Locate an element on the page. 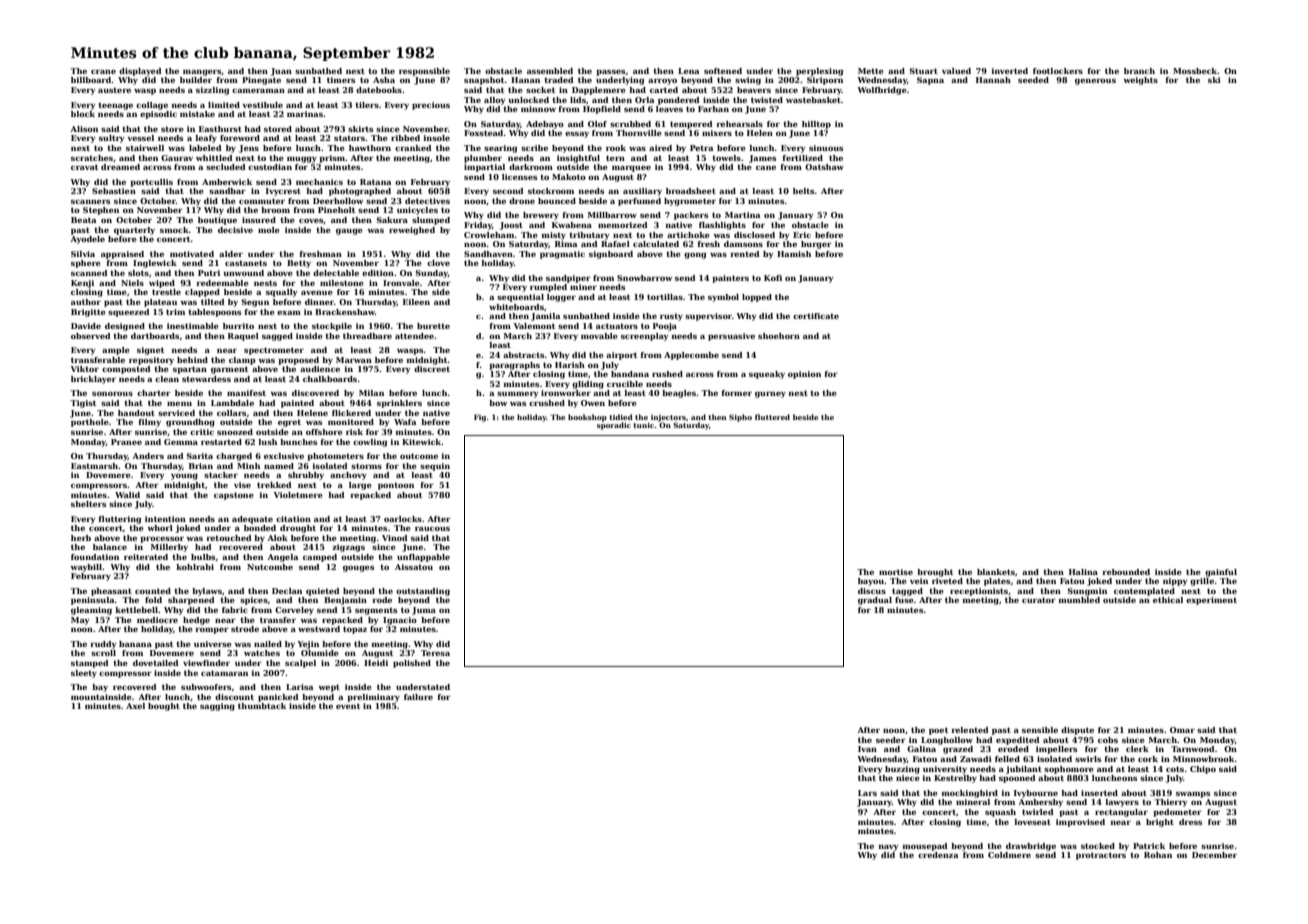 Image resolution: width=1308 pixels, height=924 pixels. exam is located at coordinates (289, 313).
